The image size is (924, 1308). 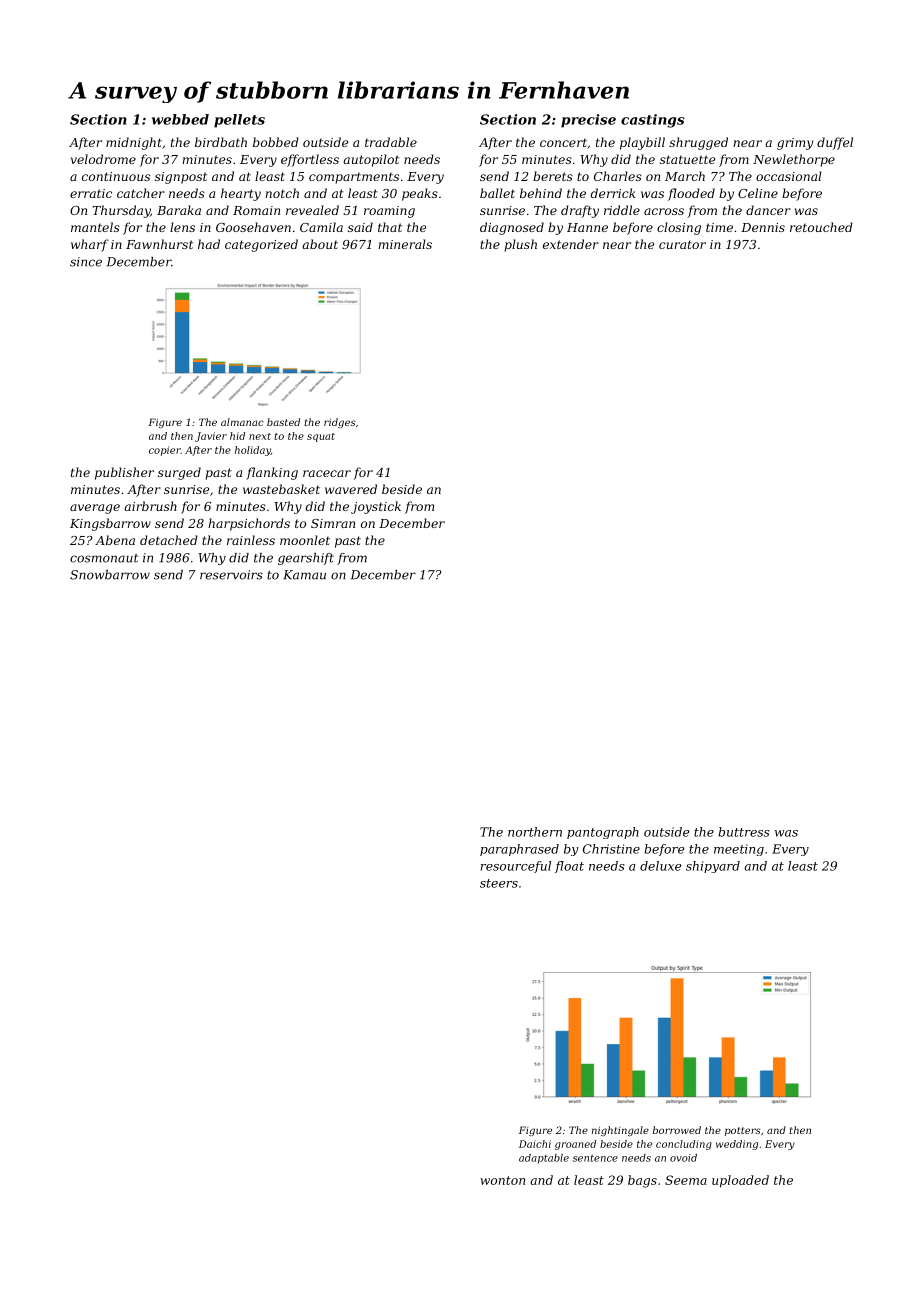 I want to click on ridges, so click(x=339, y=423).
